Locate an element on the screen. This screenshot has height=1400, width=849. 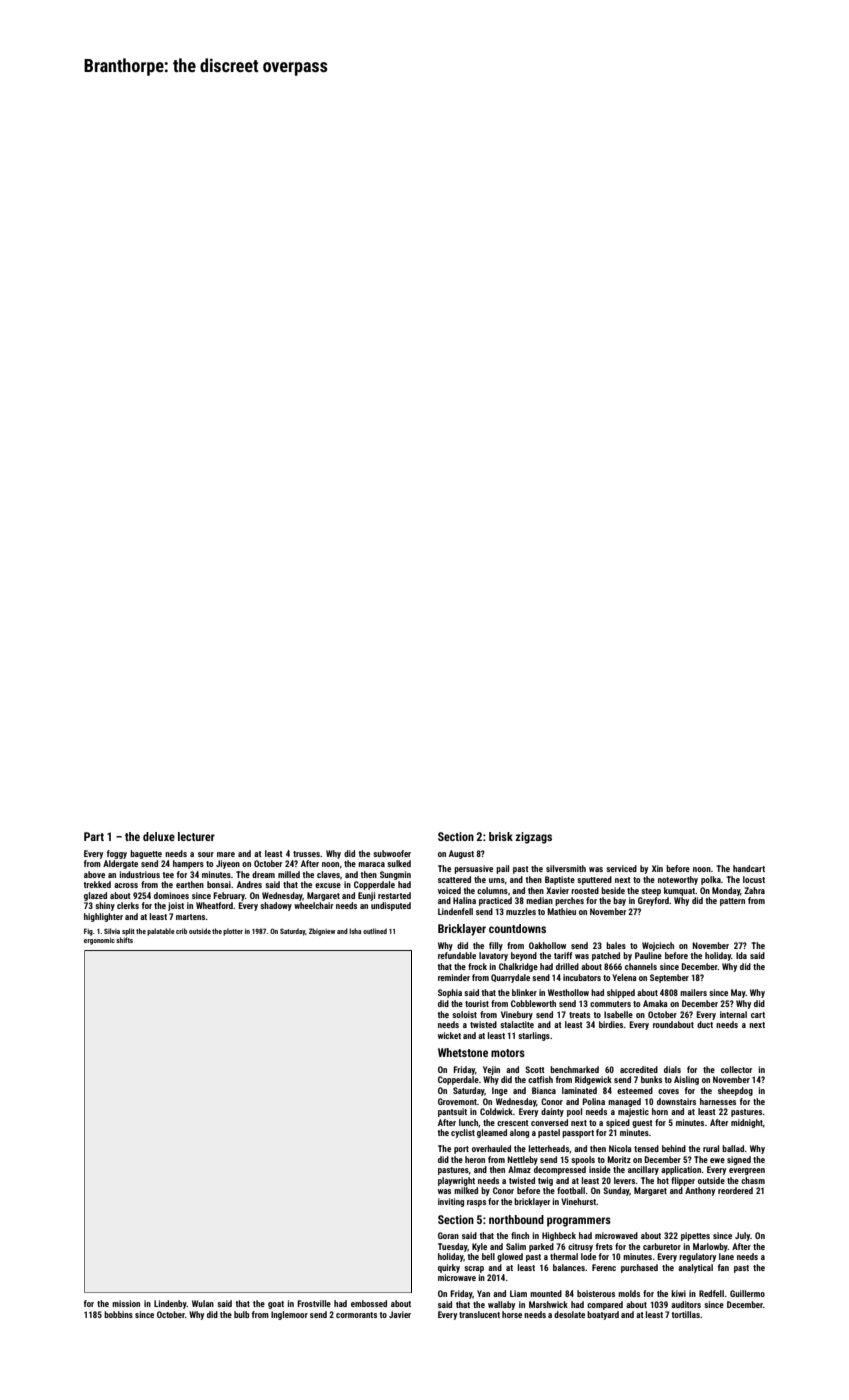
ergonomic is located at coordinates (99, 941).
